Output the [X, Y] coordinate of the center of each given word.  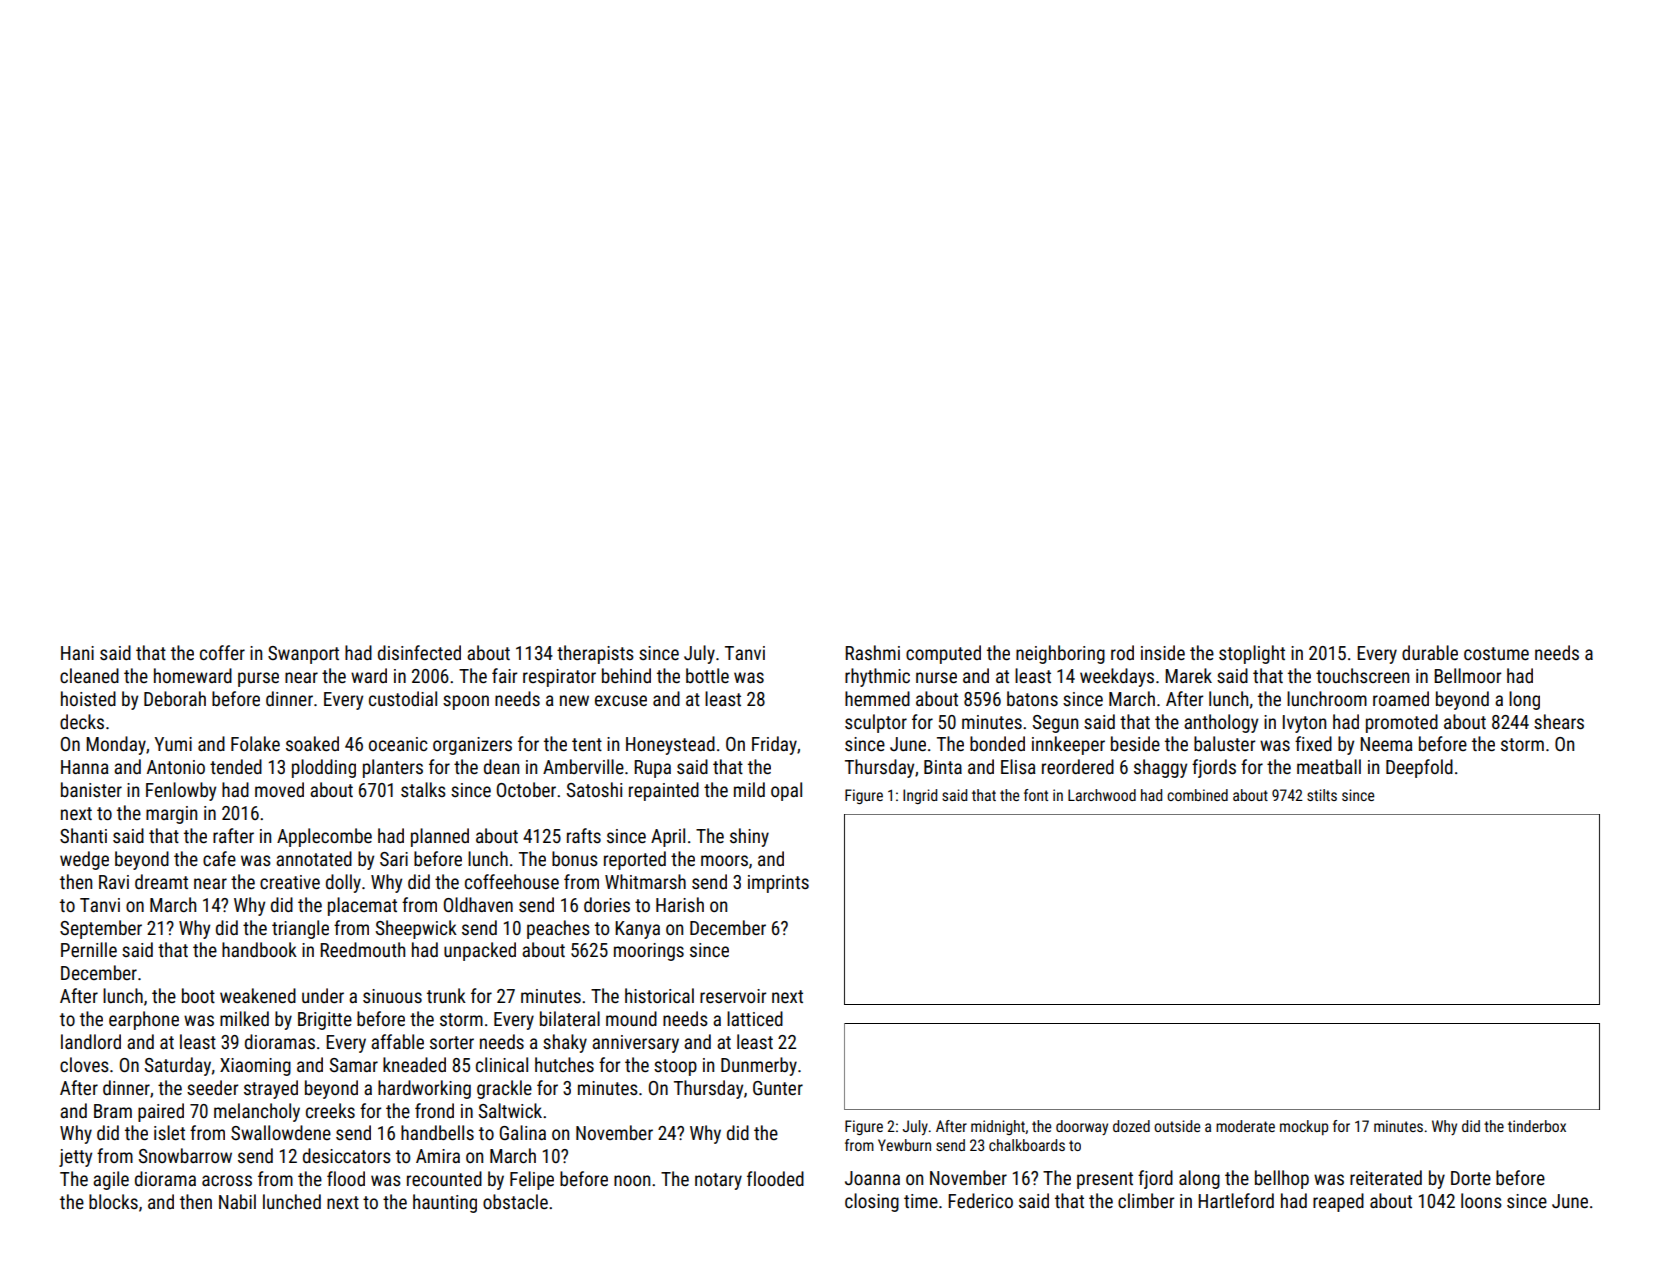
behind [626, 675]
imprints [778, 884]
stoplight [1252, 654]
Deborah [175, 698]
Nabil [237, 1201]
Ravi [114, 882]
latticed [755, 1018]
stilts [1322, 795]
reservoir [733, 996]
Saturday [178, 1066]
